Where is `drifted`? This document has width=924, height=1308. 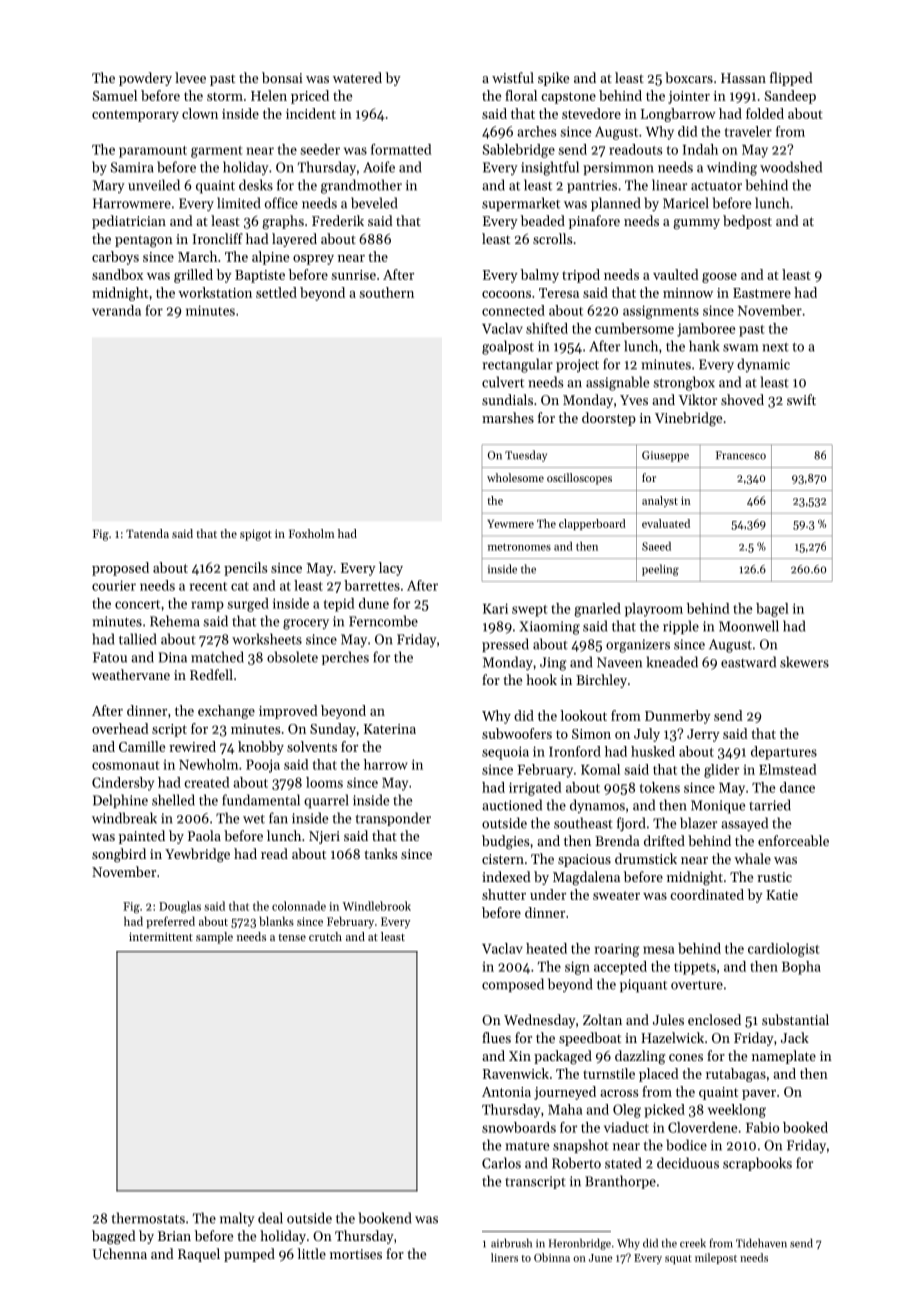 drifted is located at coordinates (664, 840).
